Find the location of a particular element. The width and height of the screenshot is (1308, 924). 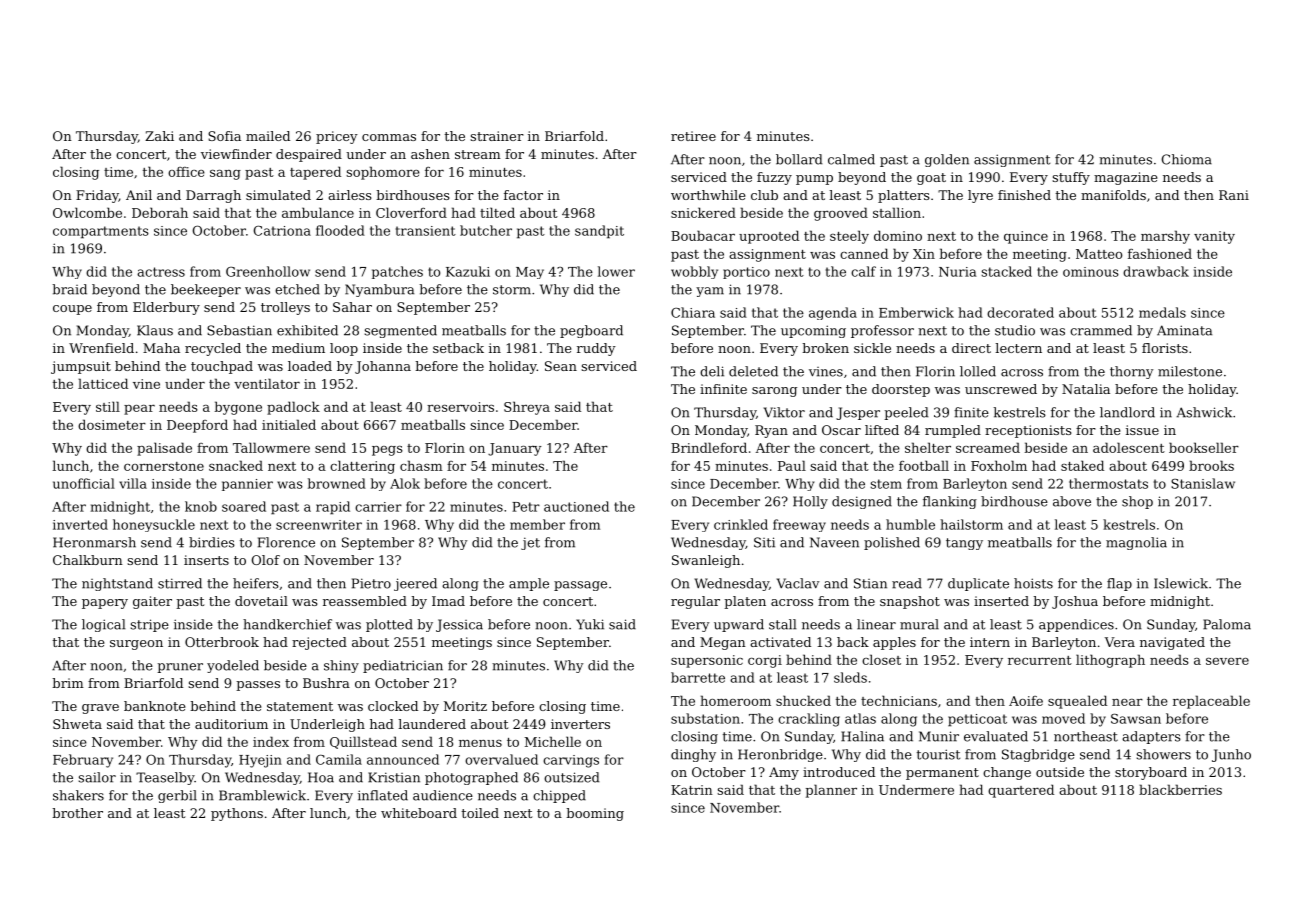

screamed is located at coordinates (988, 447).
